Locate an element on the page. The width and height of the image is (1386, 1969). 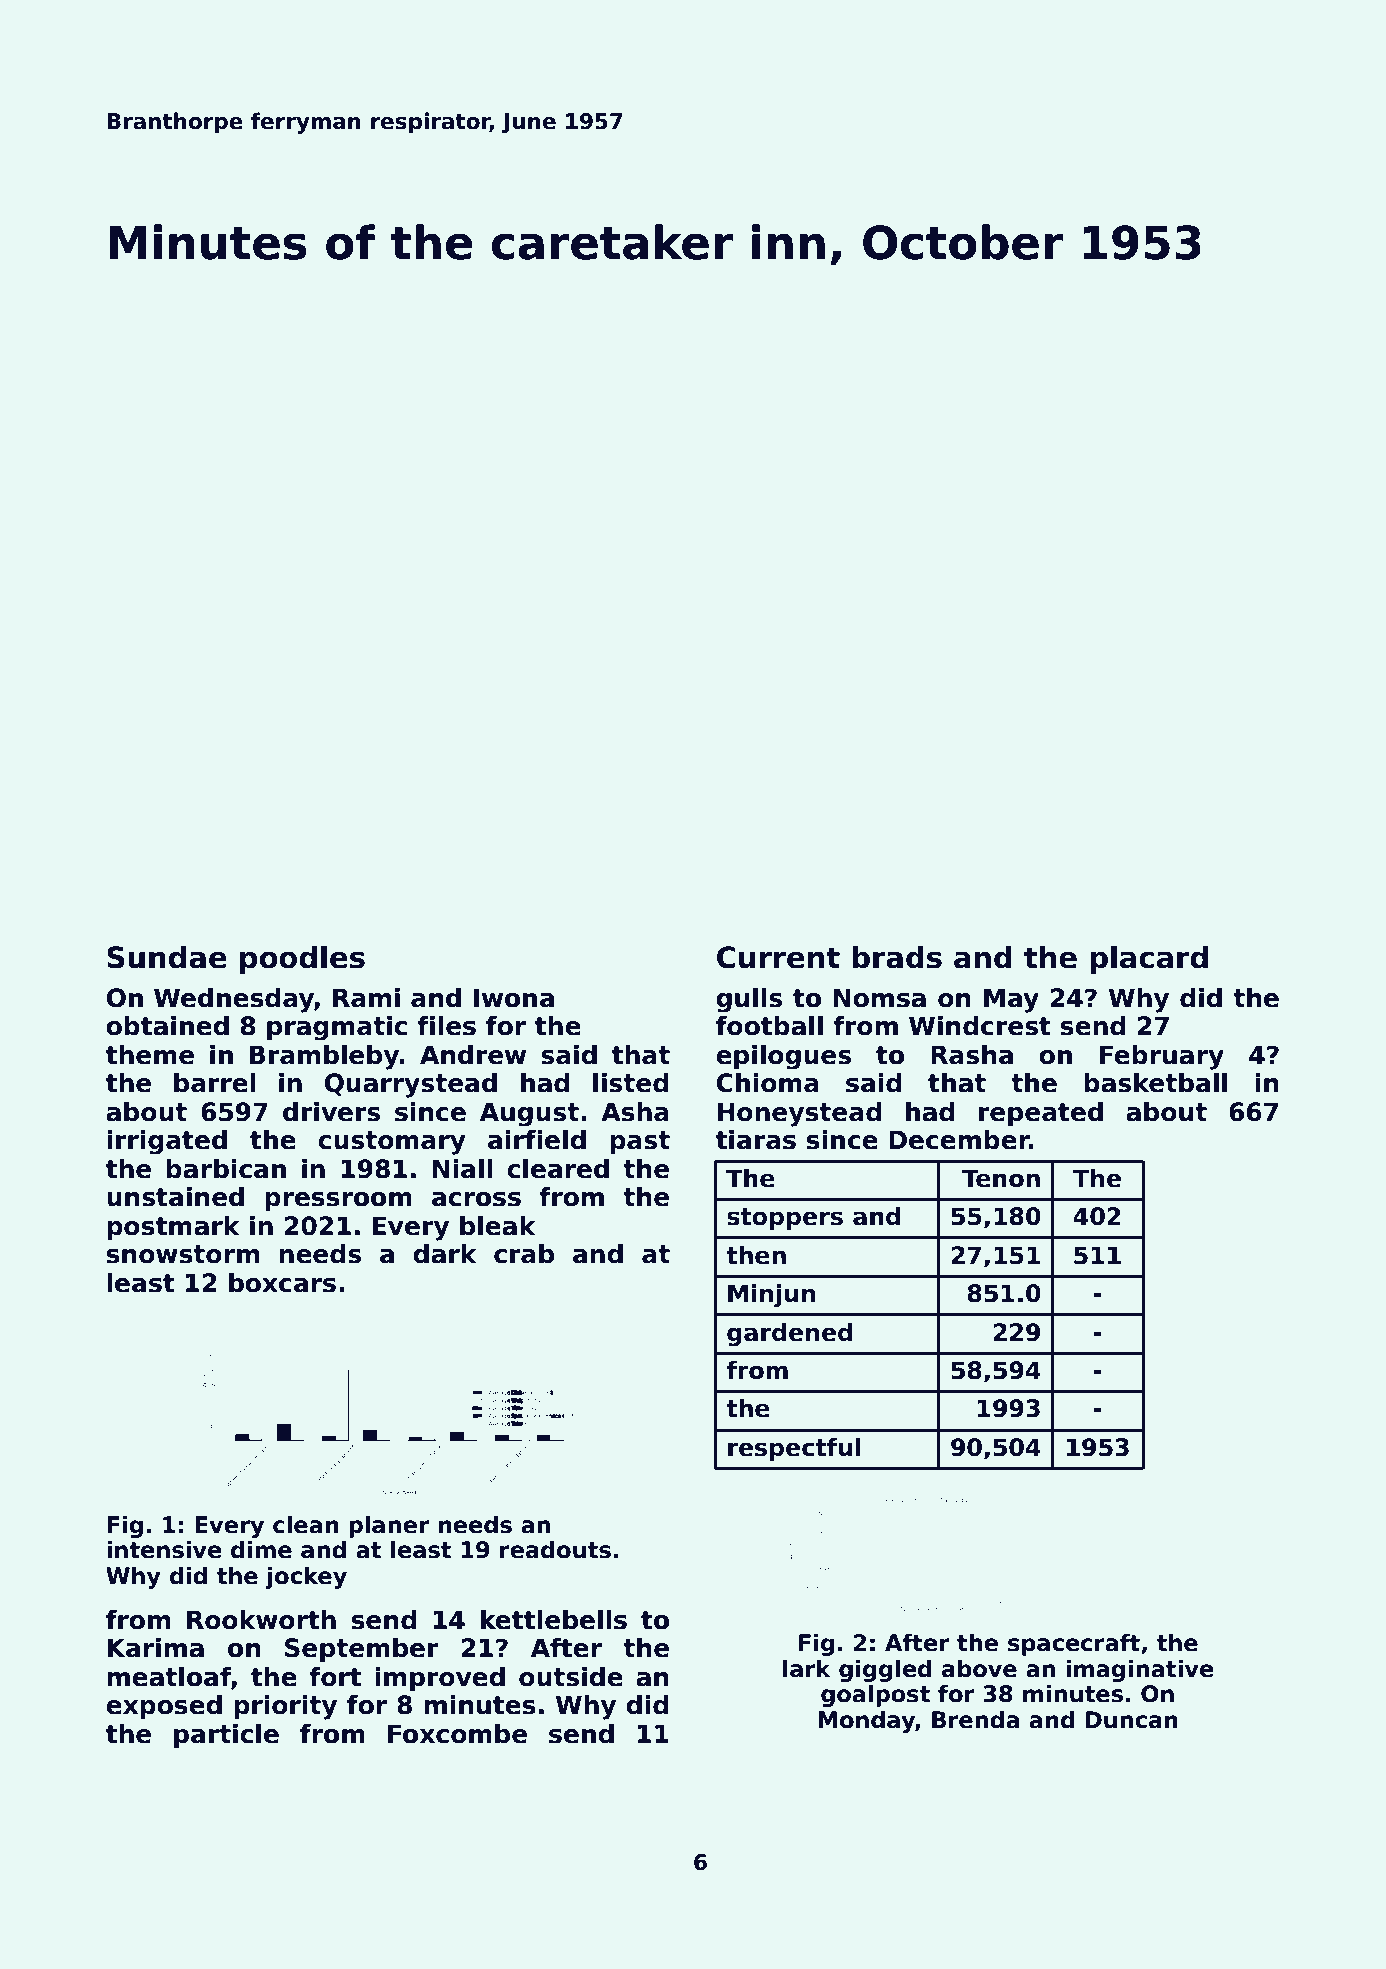
drivers is located at coordinates (331, 1112).
